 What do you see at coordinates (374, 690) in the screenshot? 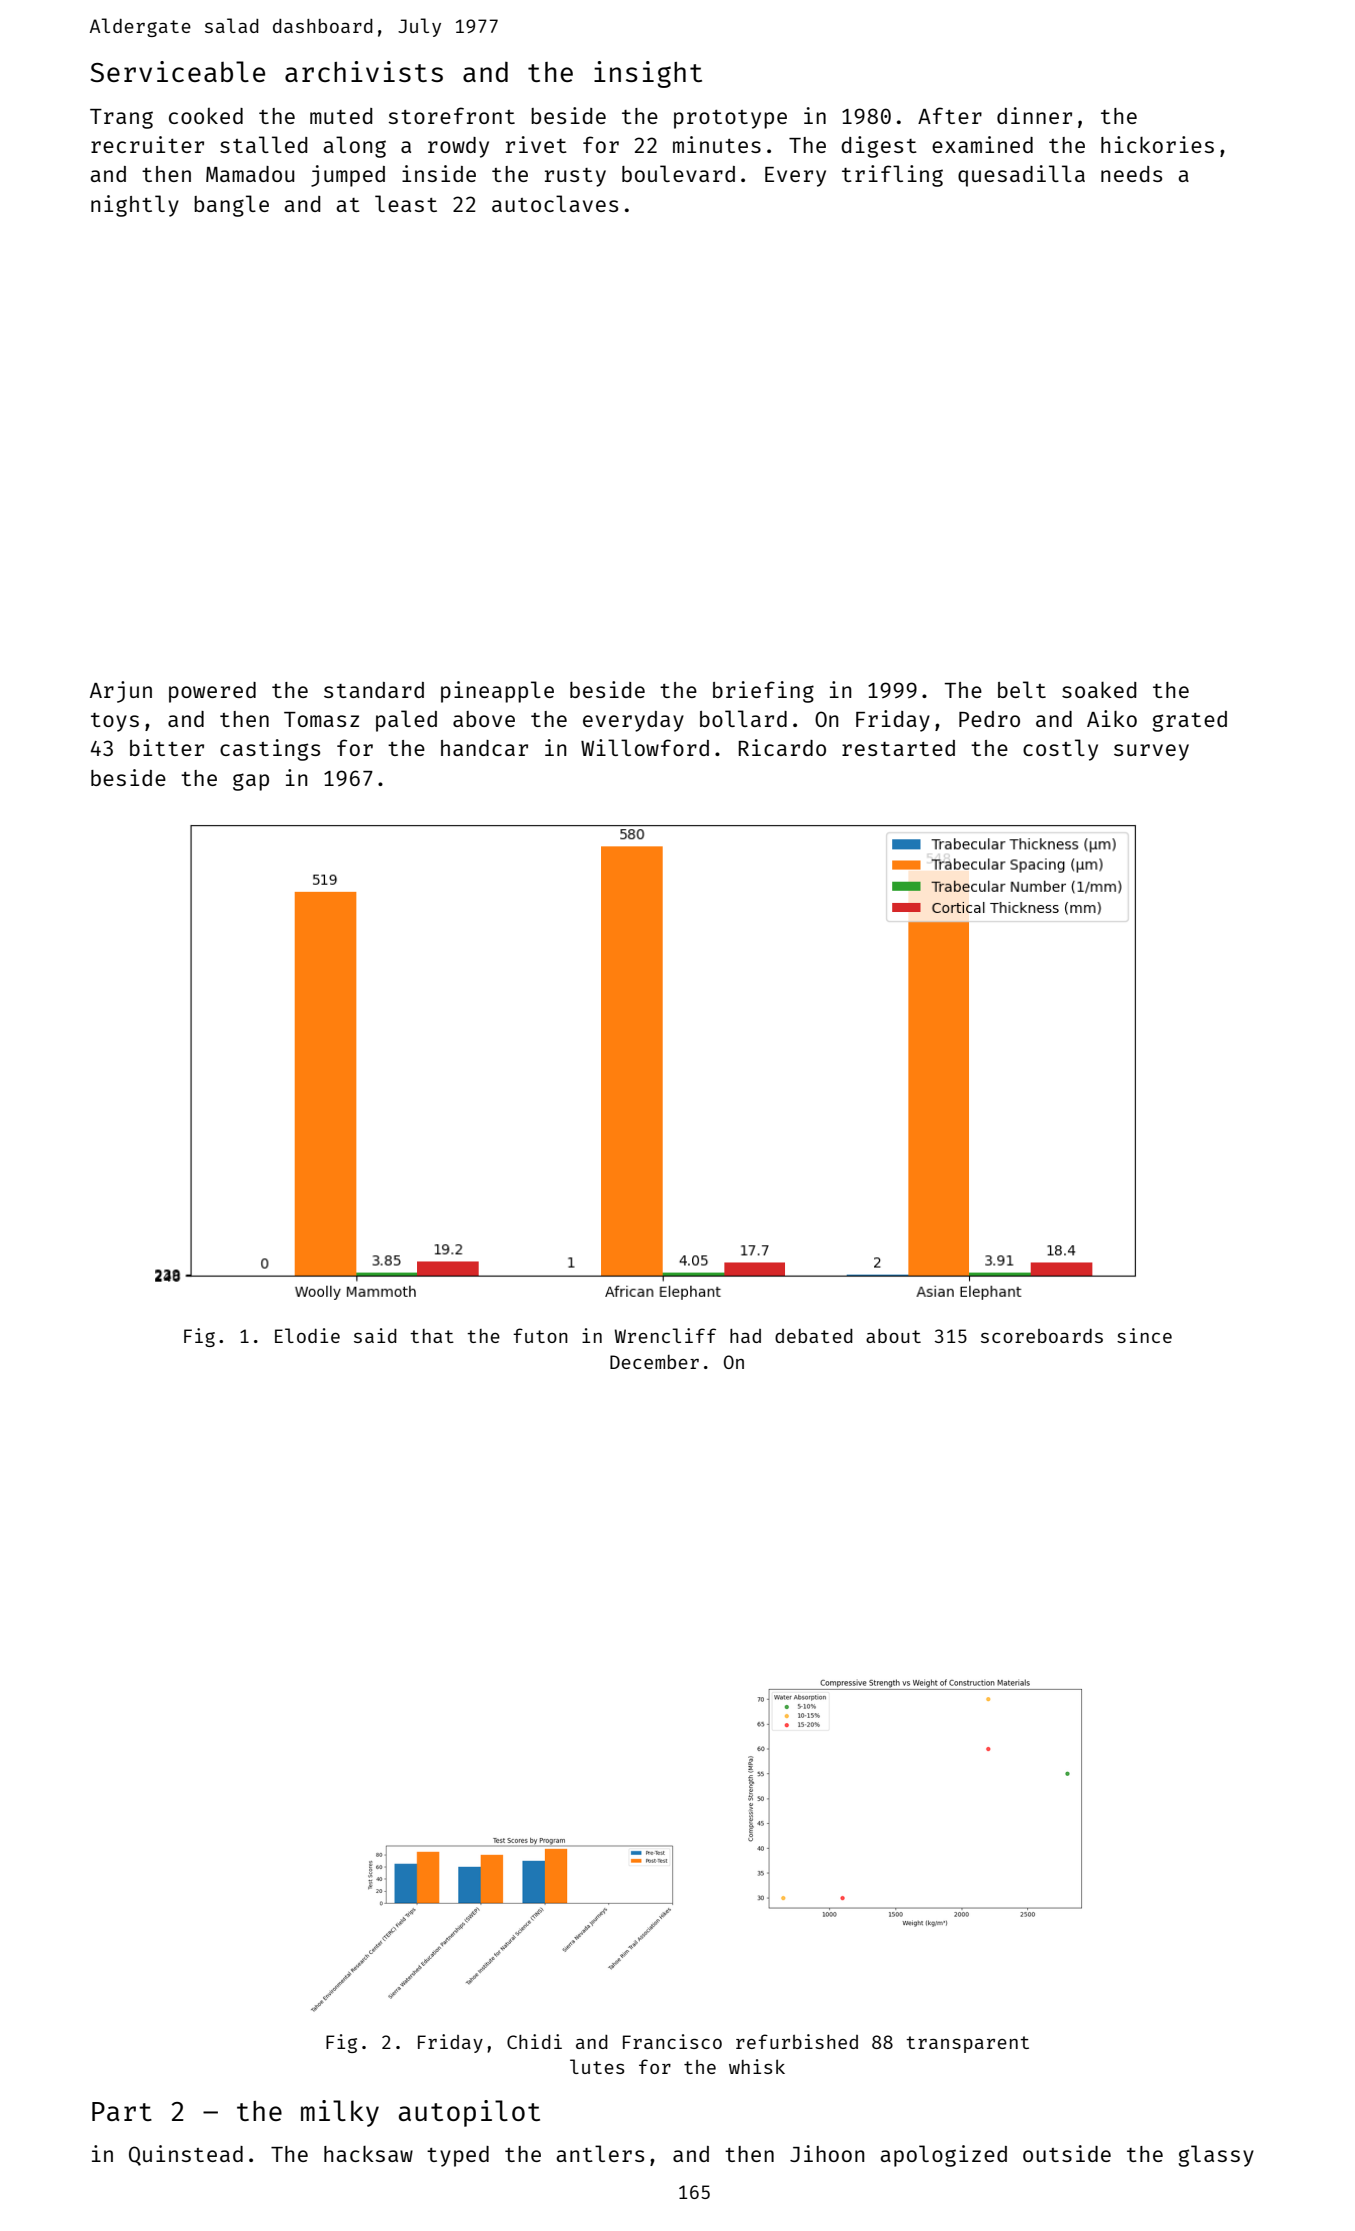
I see `standard` at bounding box center [374, 690].
